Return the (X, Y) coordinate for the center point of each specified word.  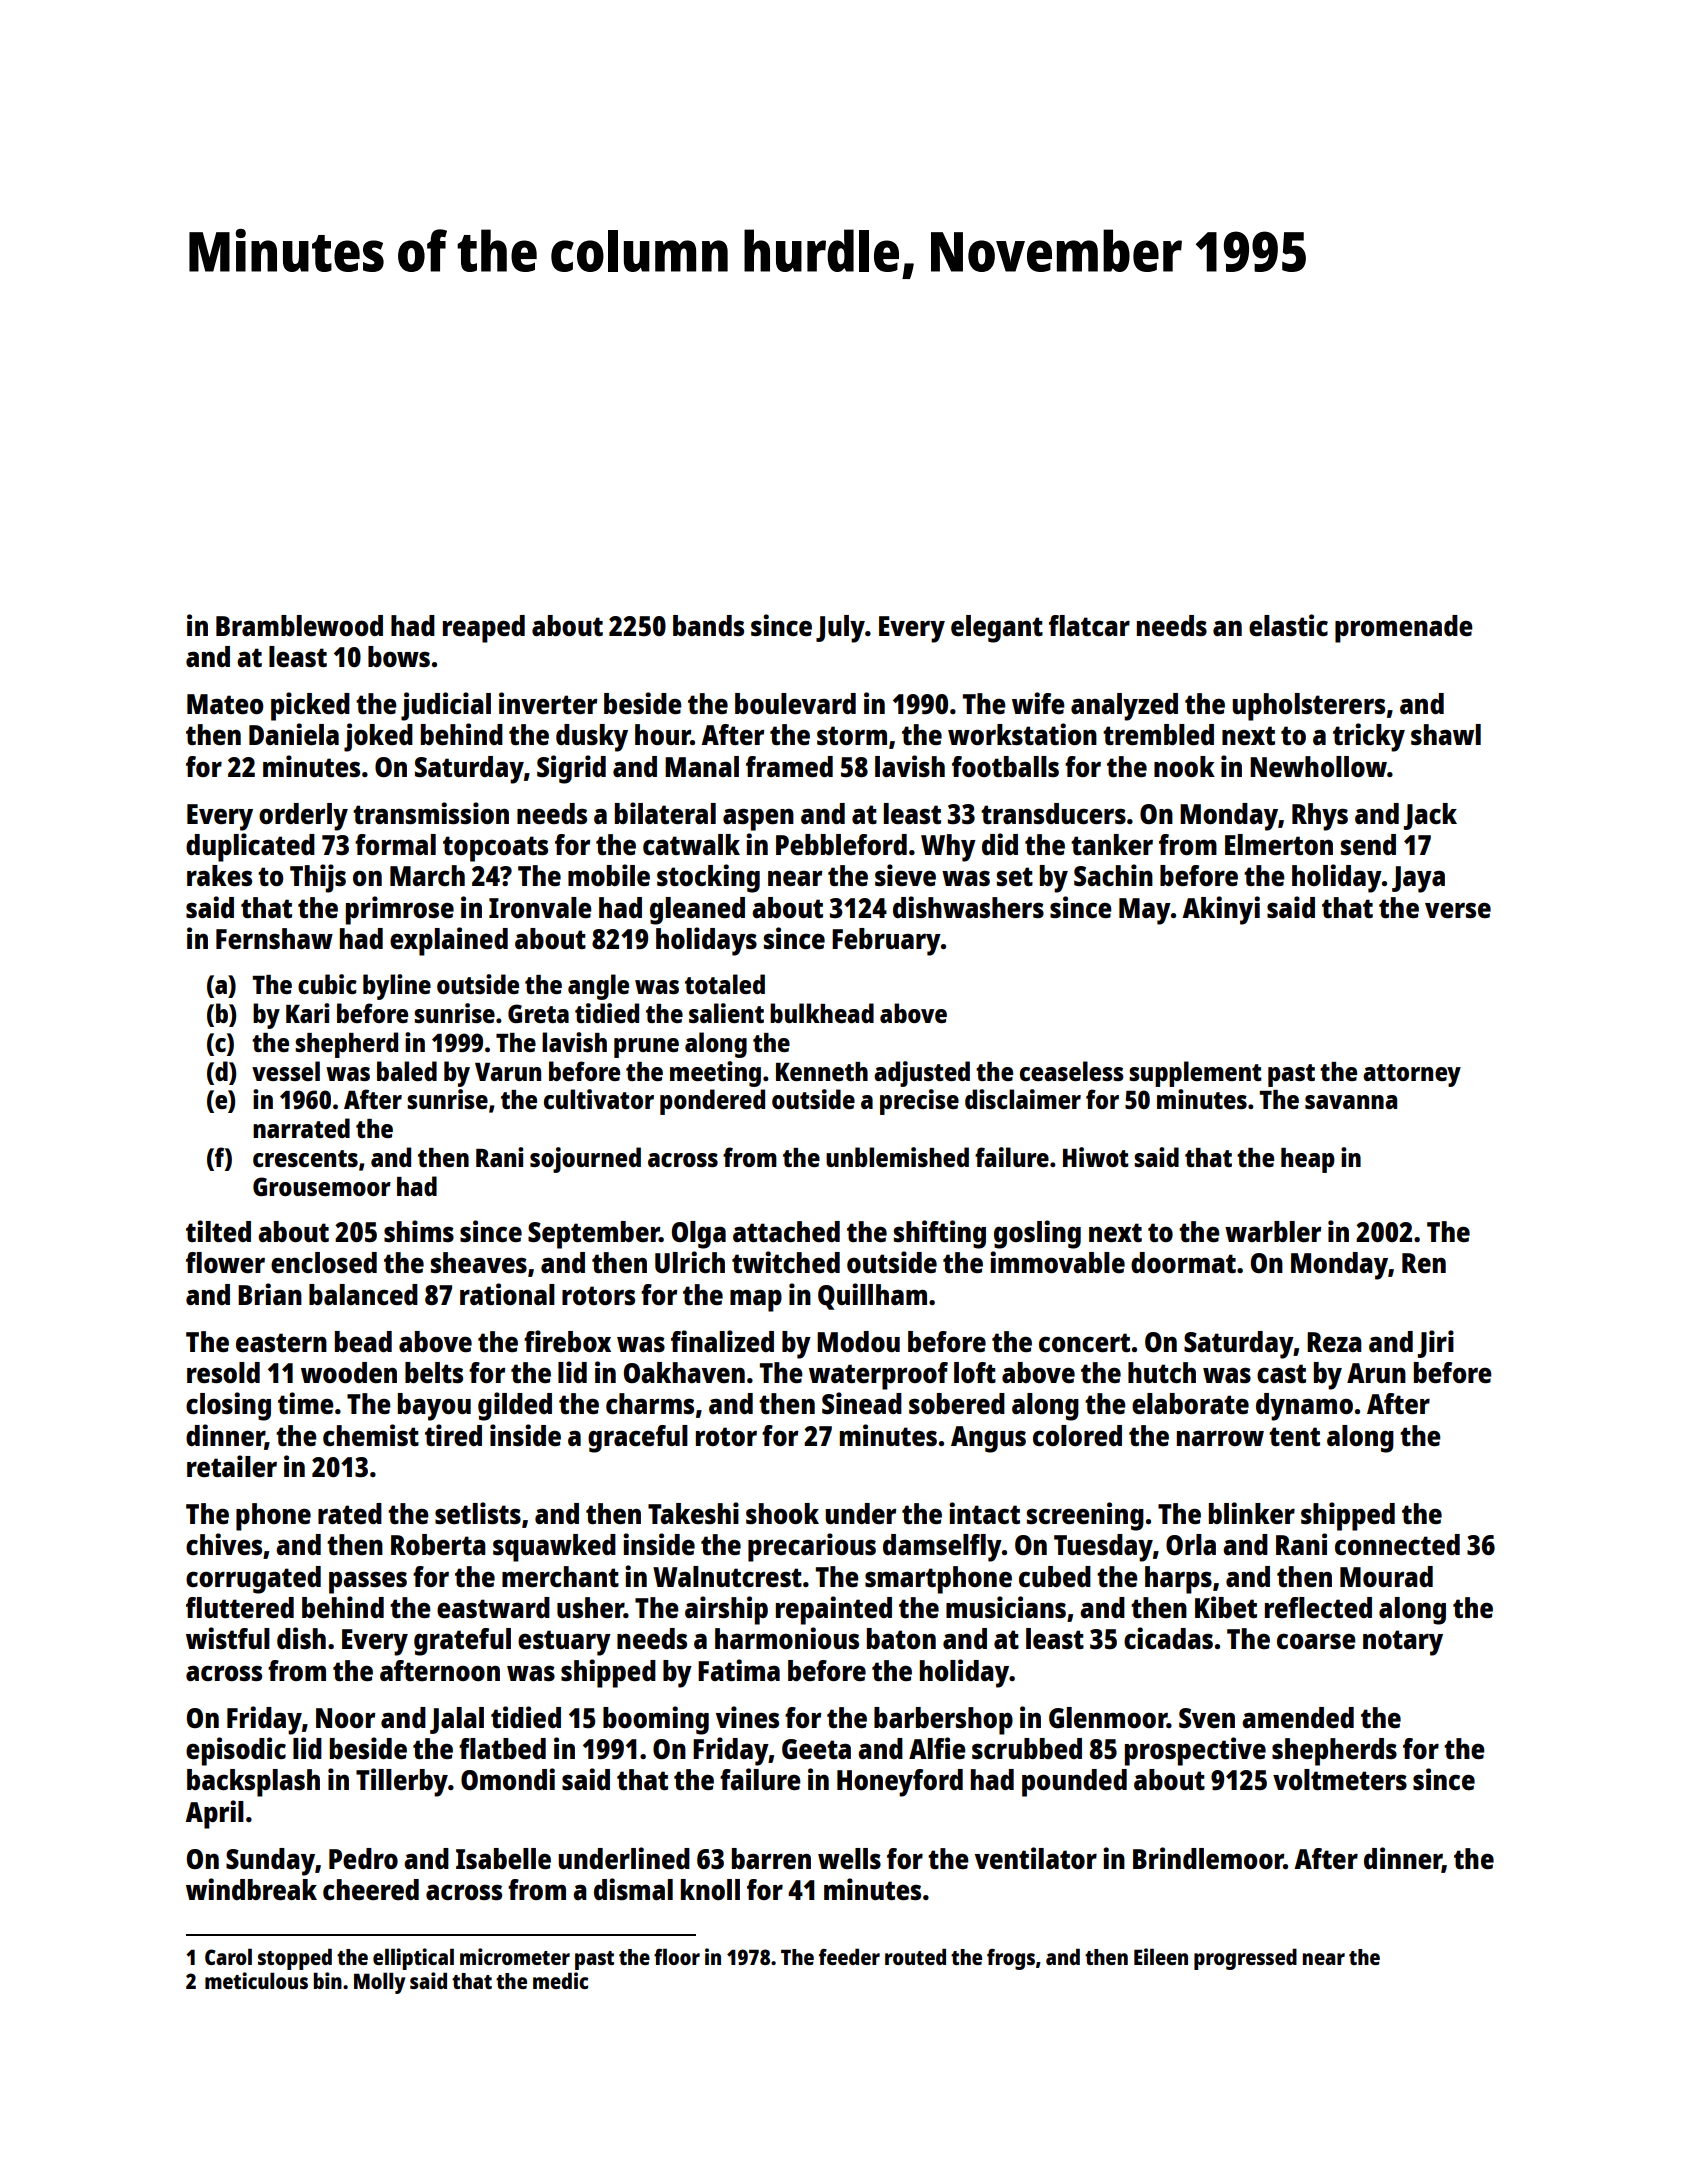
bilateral (665, 813)
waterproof (878, 1376)
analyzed (1124, 707)
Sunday (270, 1862)
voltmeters (1340, 1779)
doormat (1183, 1262)
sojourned (585, 1160)
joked (378, 737)
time (306, 1403)
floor (677, 1956)
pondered (712, 1102)
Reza (1334, 1342)
